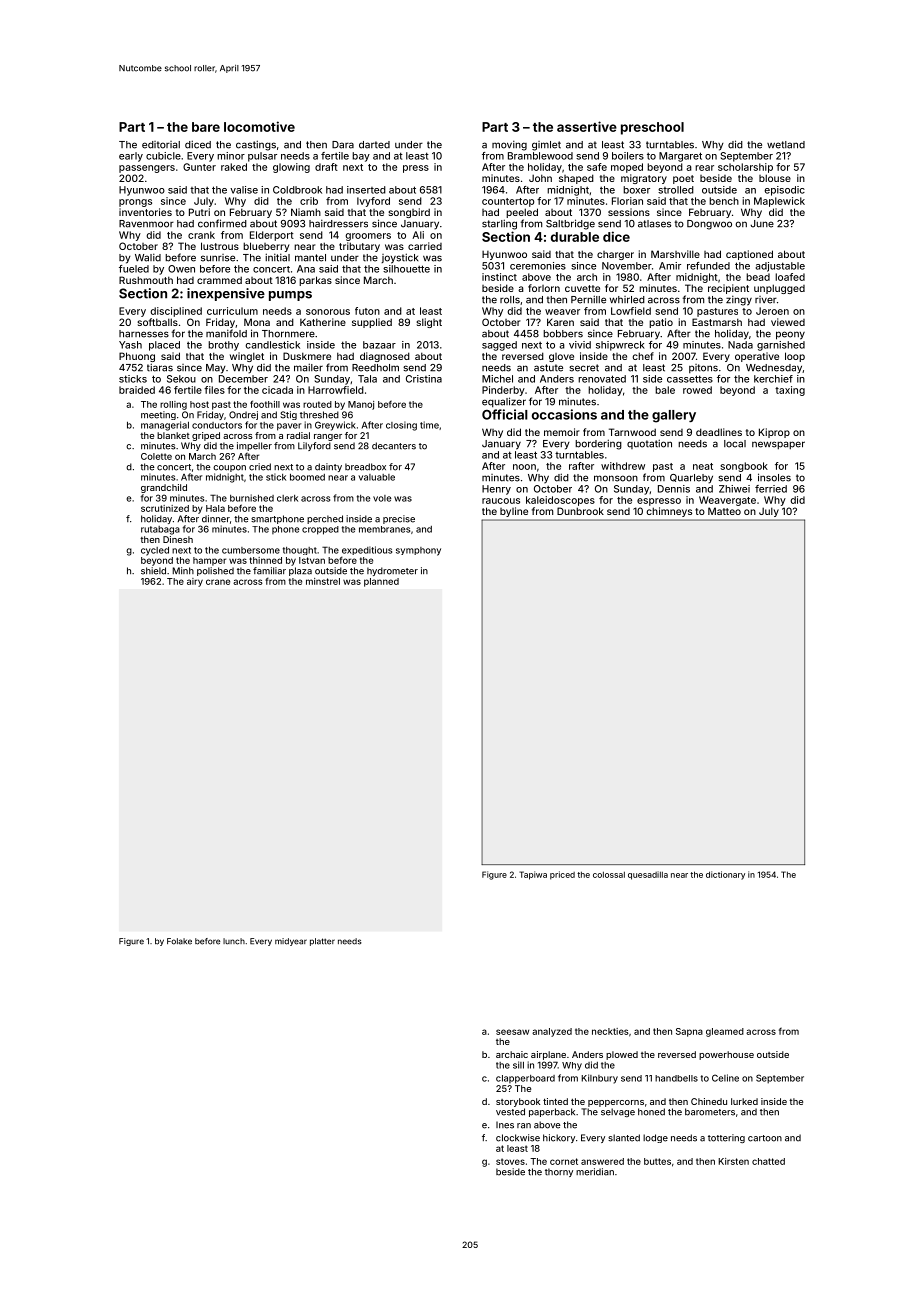 The height and width of the document is (1308, 924). Describe the element at coordinates (179, 941) in the document. I see `Folake` at that location.
